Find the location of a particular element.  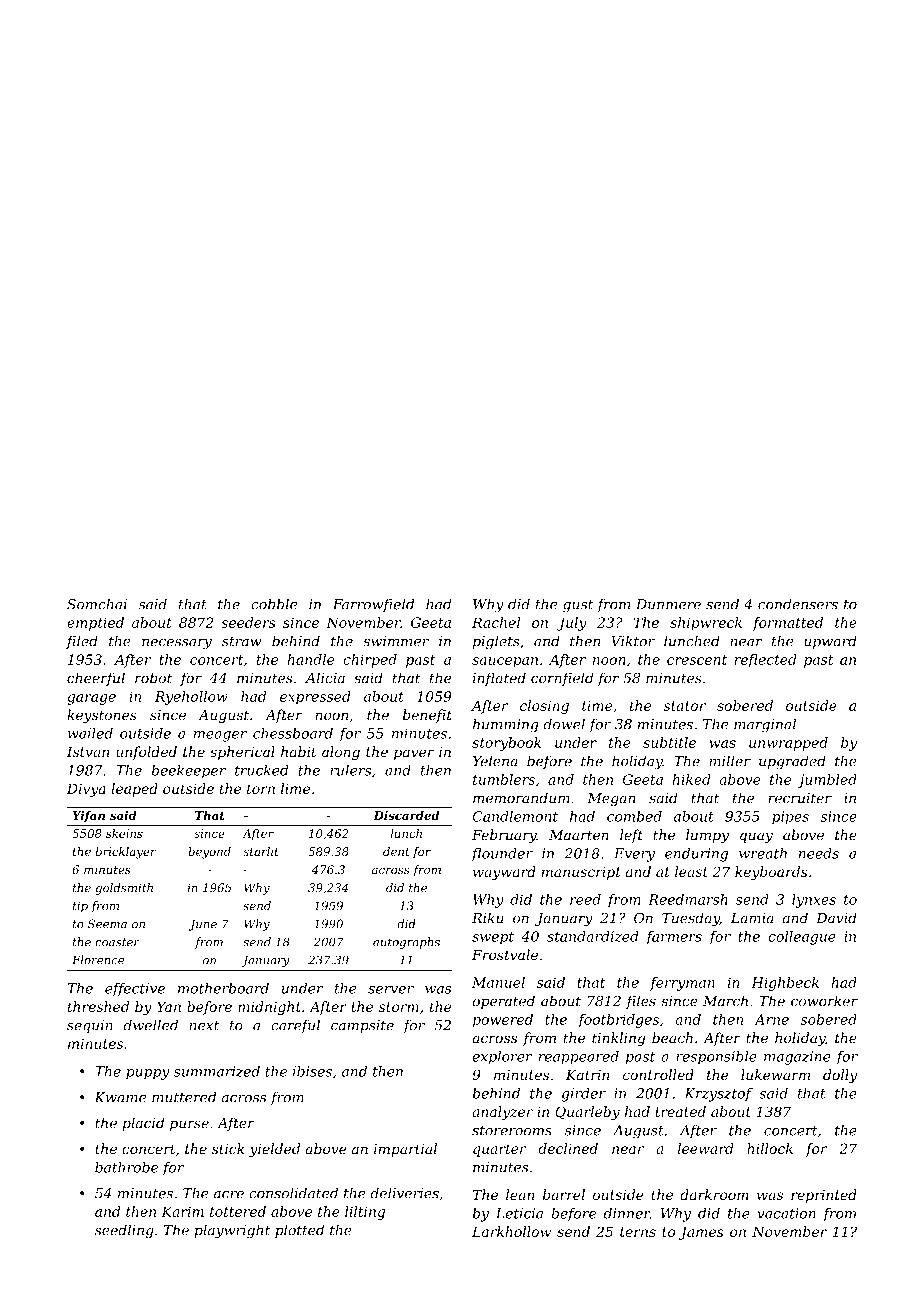

stator is located at coordinates (685, 706).
